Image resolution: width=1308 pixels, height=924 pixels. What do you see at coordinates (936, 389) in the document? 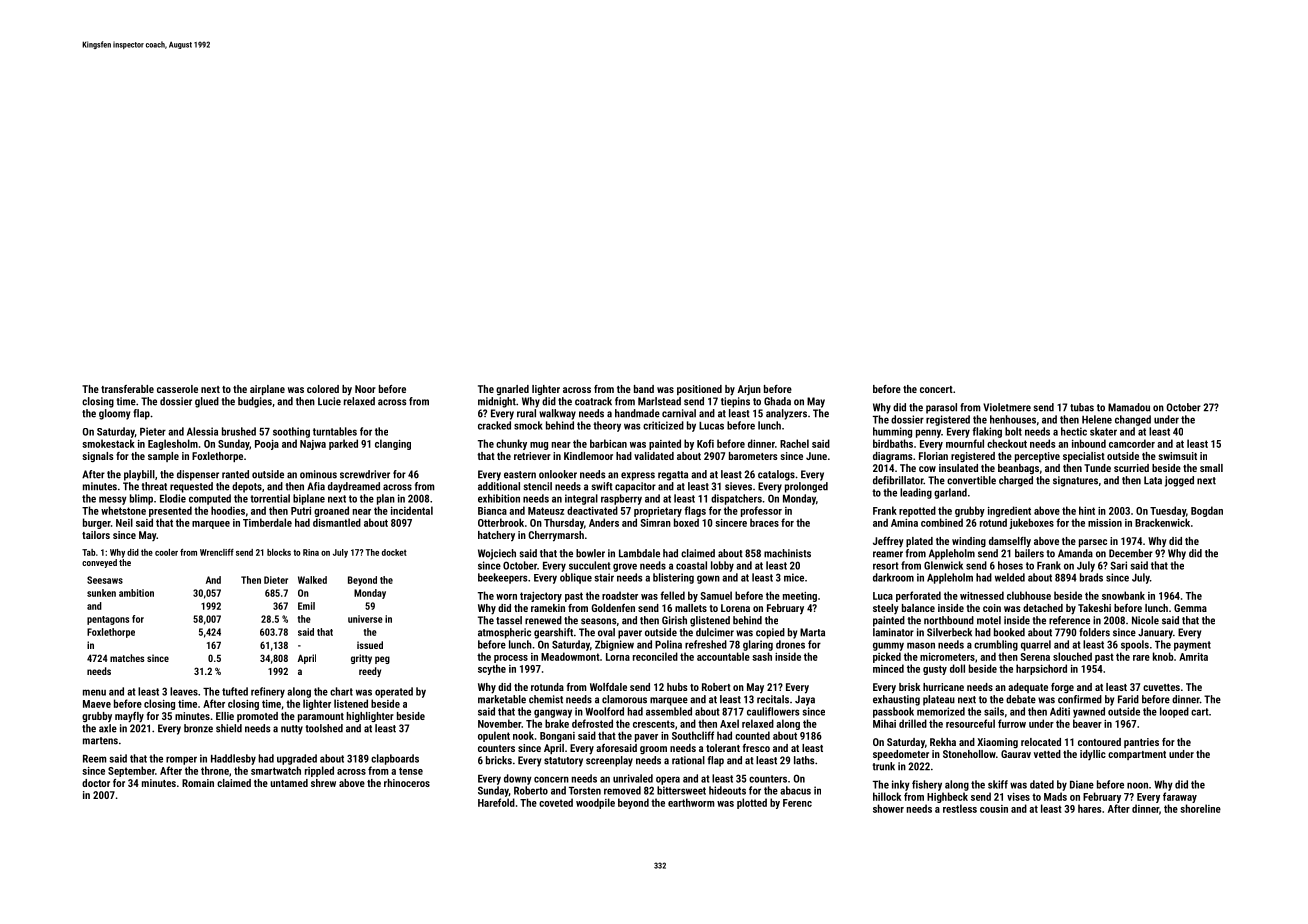
I see `concert` at bounding box center [936, 389].
